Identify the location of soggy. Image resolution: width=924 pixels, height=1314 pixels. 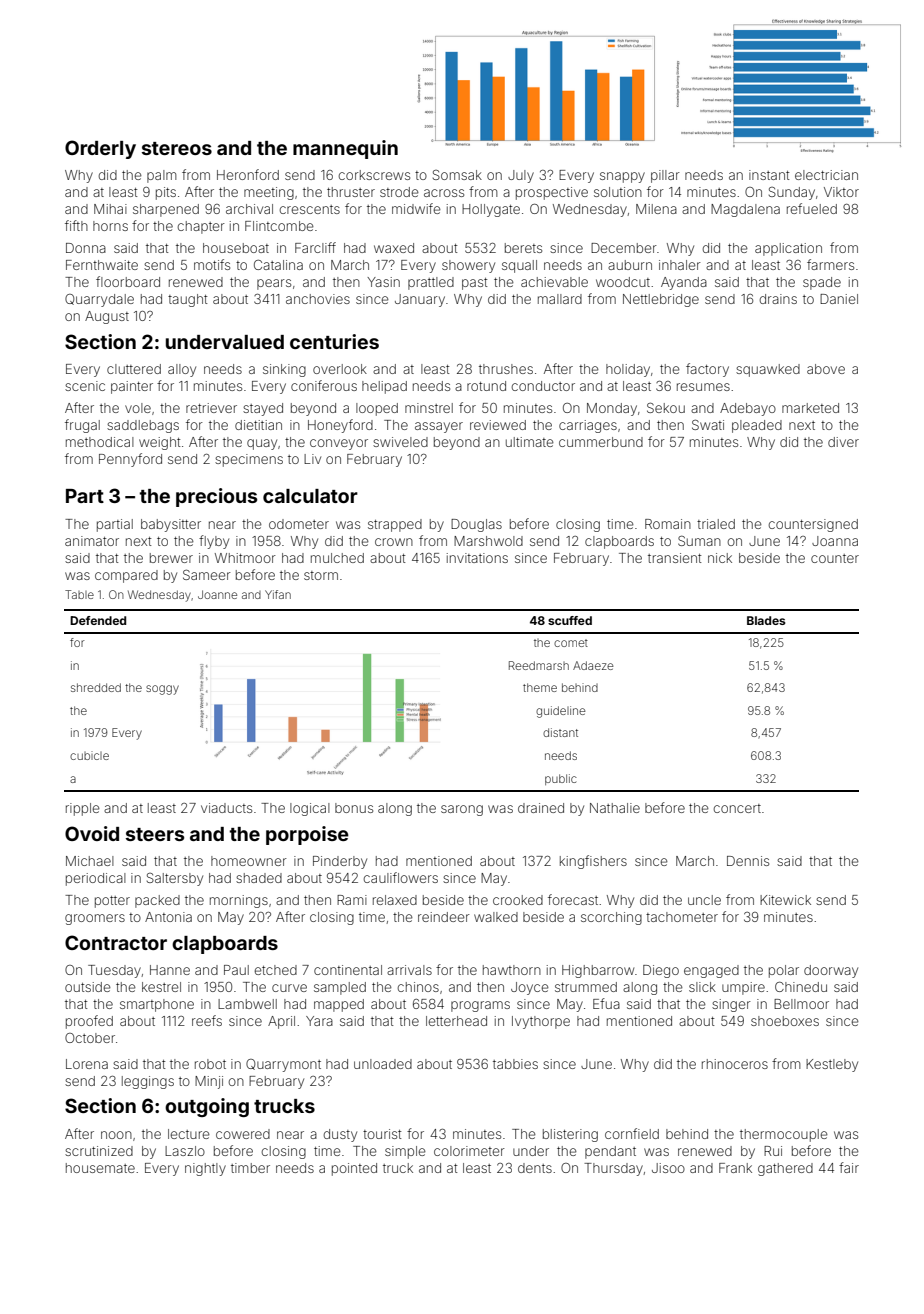
(162, 690).
